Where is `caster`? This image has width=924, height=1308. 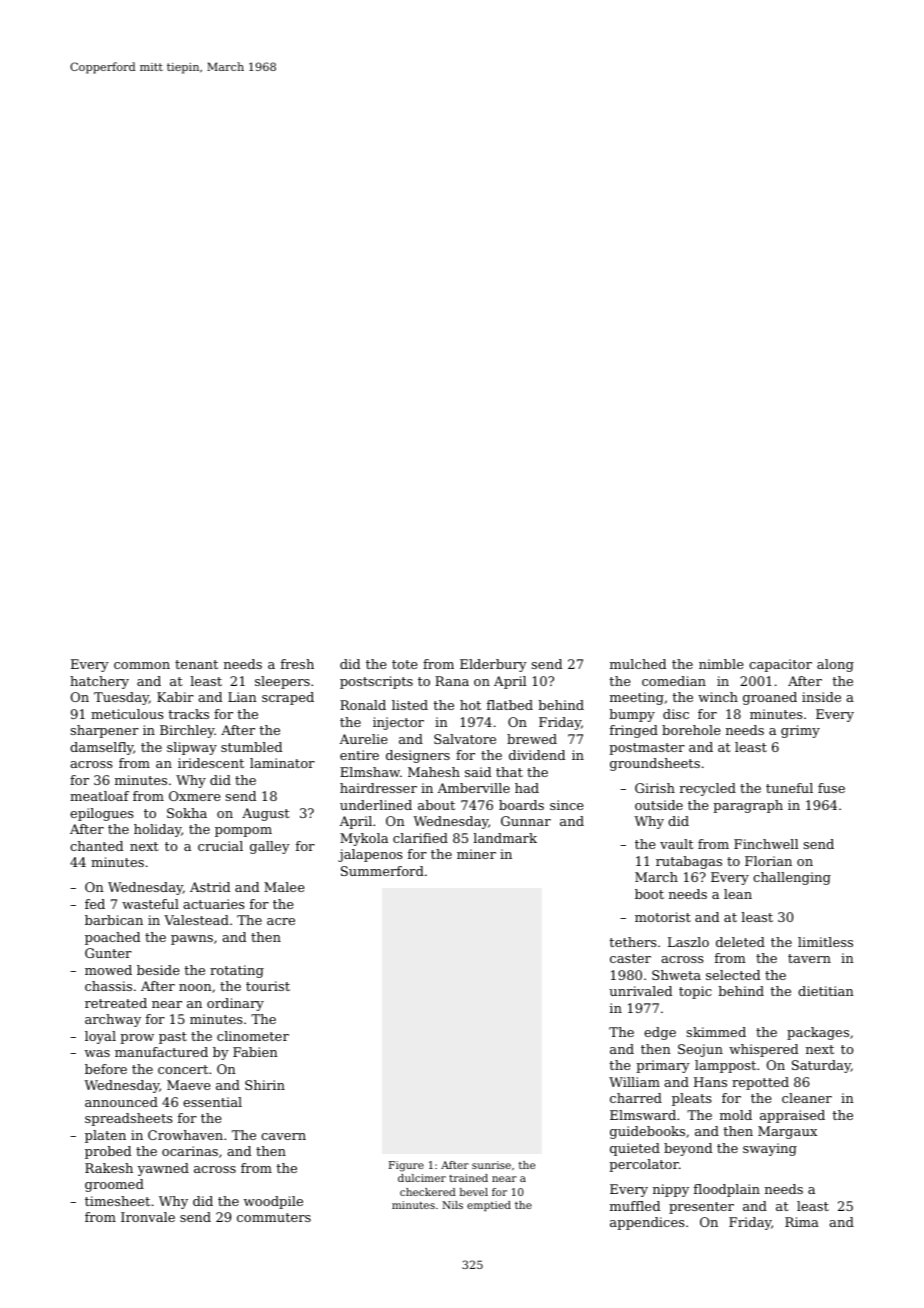 caster is located at coordinates (630, 958).
